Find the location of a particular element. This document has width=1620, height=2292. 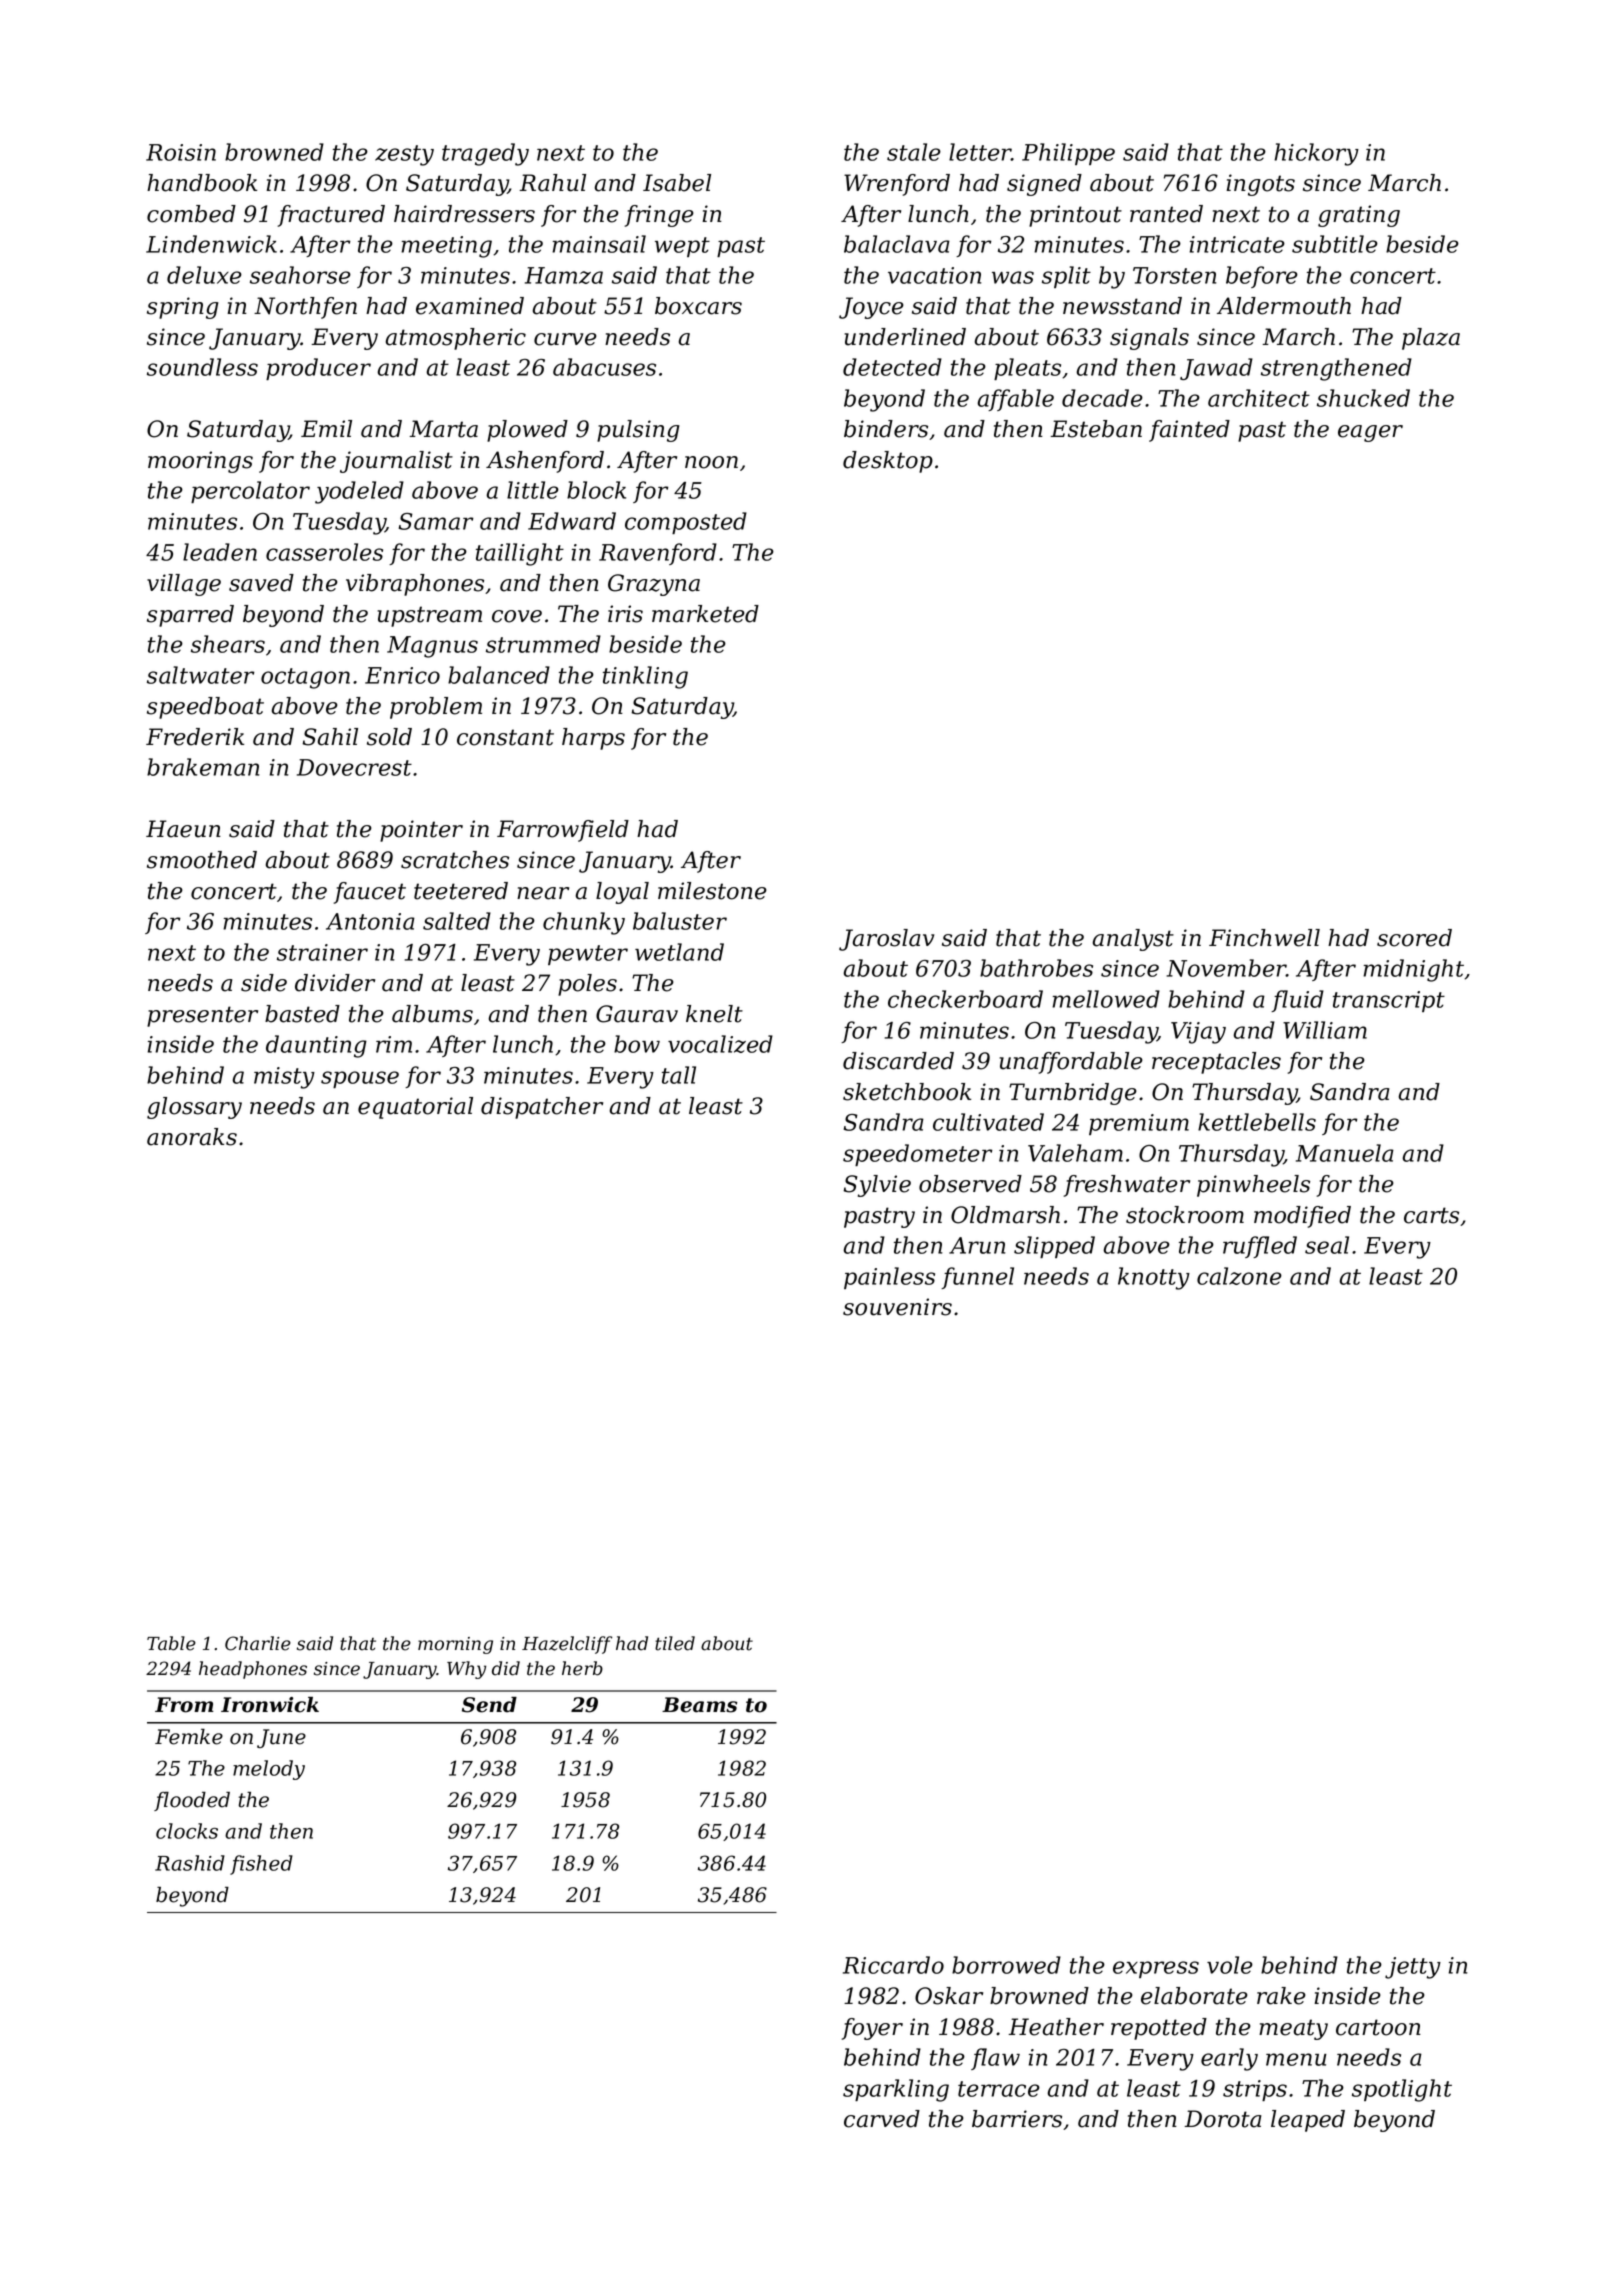

fainted is located at coordinates (1189, 431).
